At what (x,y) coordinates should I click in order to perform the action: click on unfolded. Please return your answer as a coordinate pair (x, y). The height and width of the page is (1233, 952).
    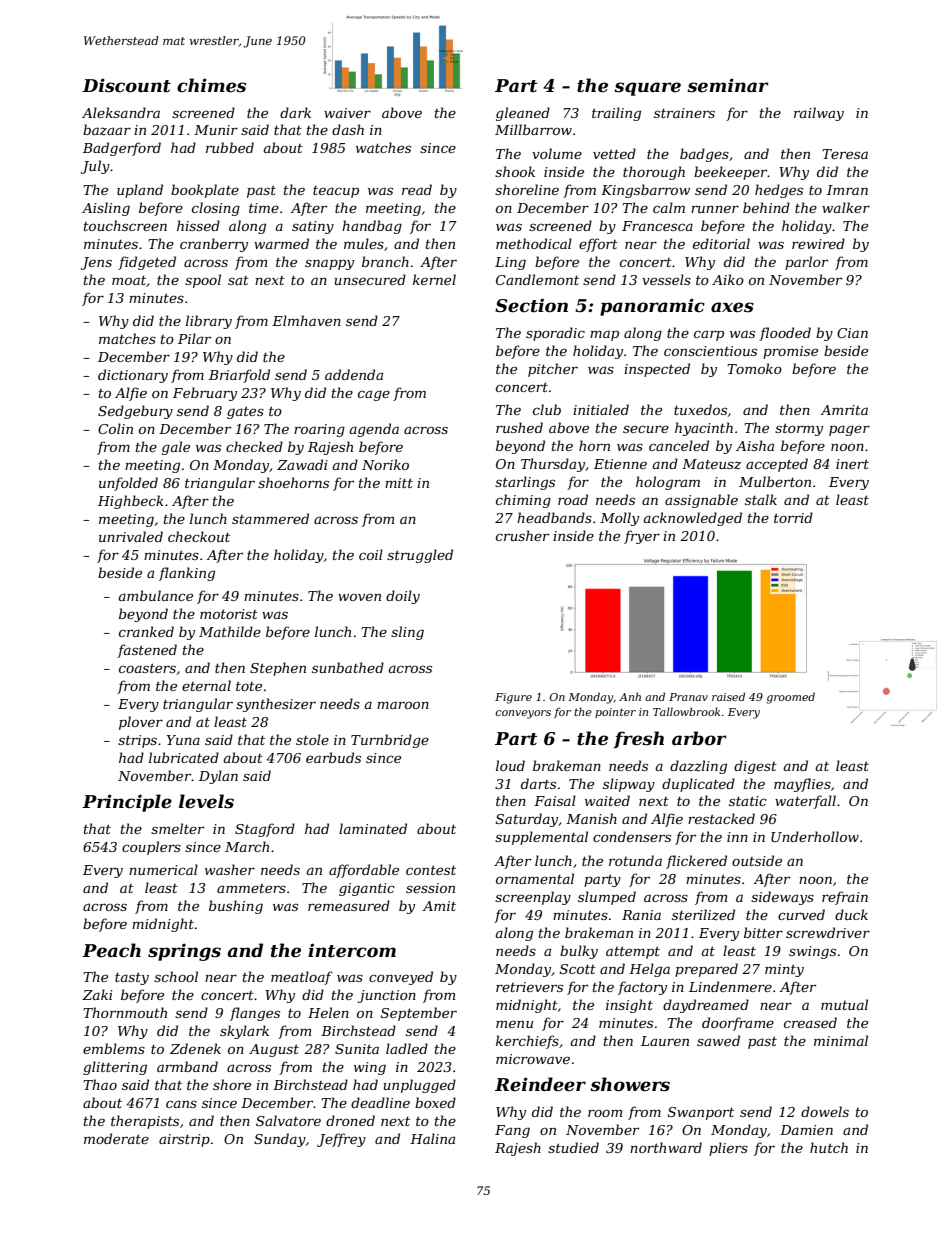
    Looking at the image, I should click on (128, 484).
